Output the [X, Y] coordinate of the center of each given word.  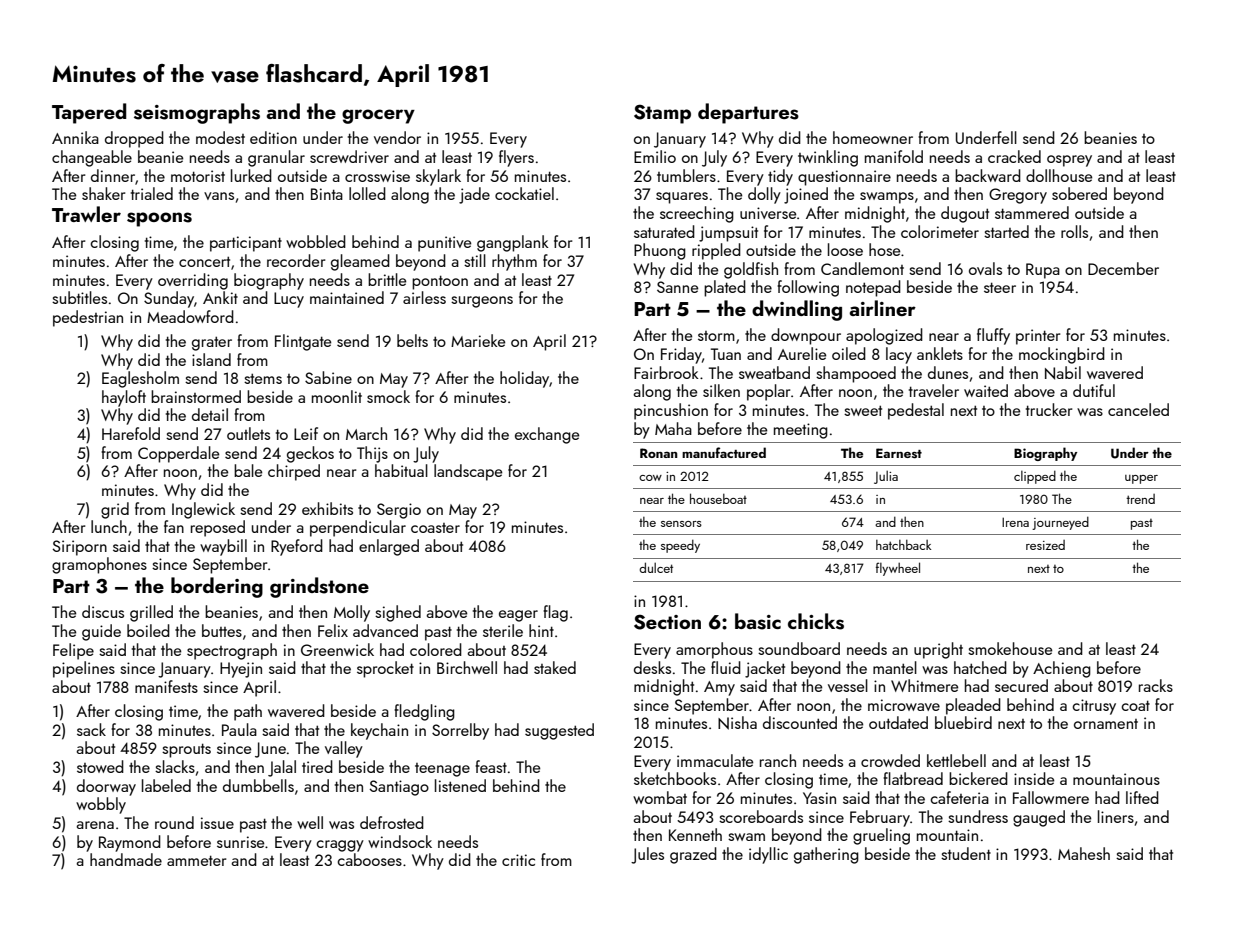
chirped [294, 472]
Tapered [89, 113]
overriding [193, 281]
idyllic [768, 855]
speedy [680, 546]
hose [884, 249]
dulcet [656, 567]
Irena [1015, 522]
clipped [1035, 477]
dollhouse [1059, 175]
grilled [151, 613]
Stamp [662, 114]
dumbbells [258, 785]
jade [474, 195]
